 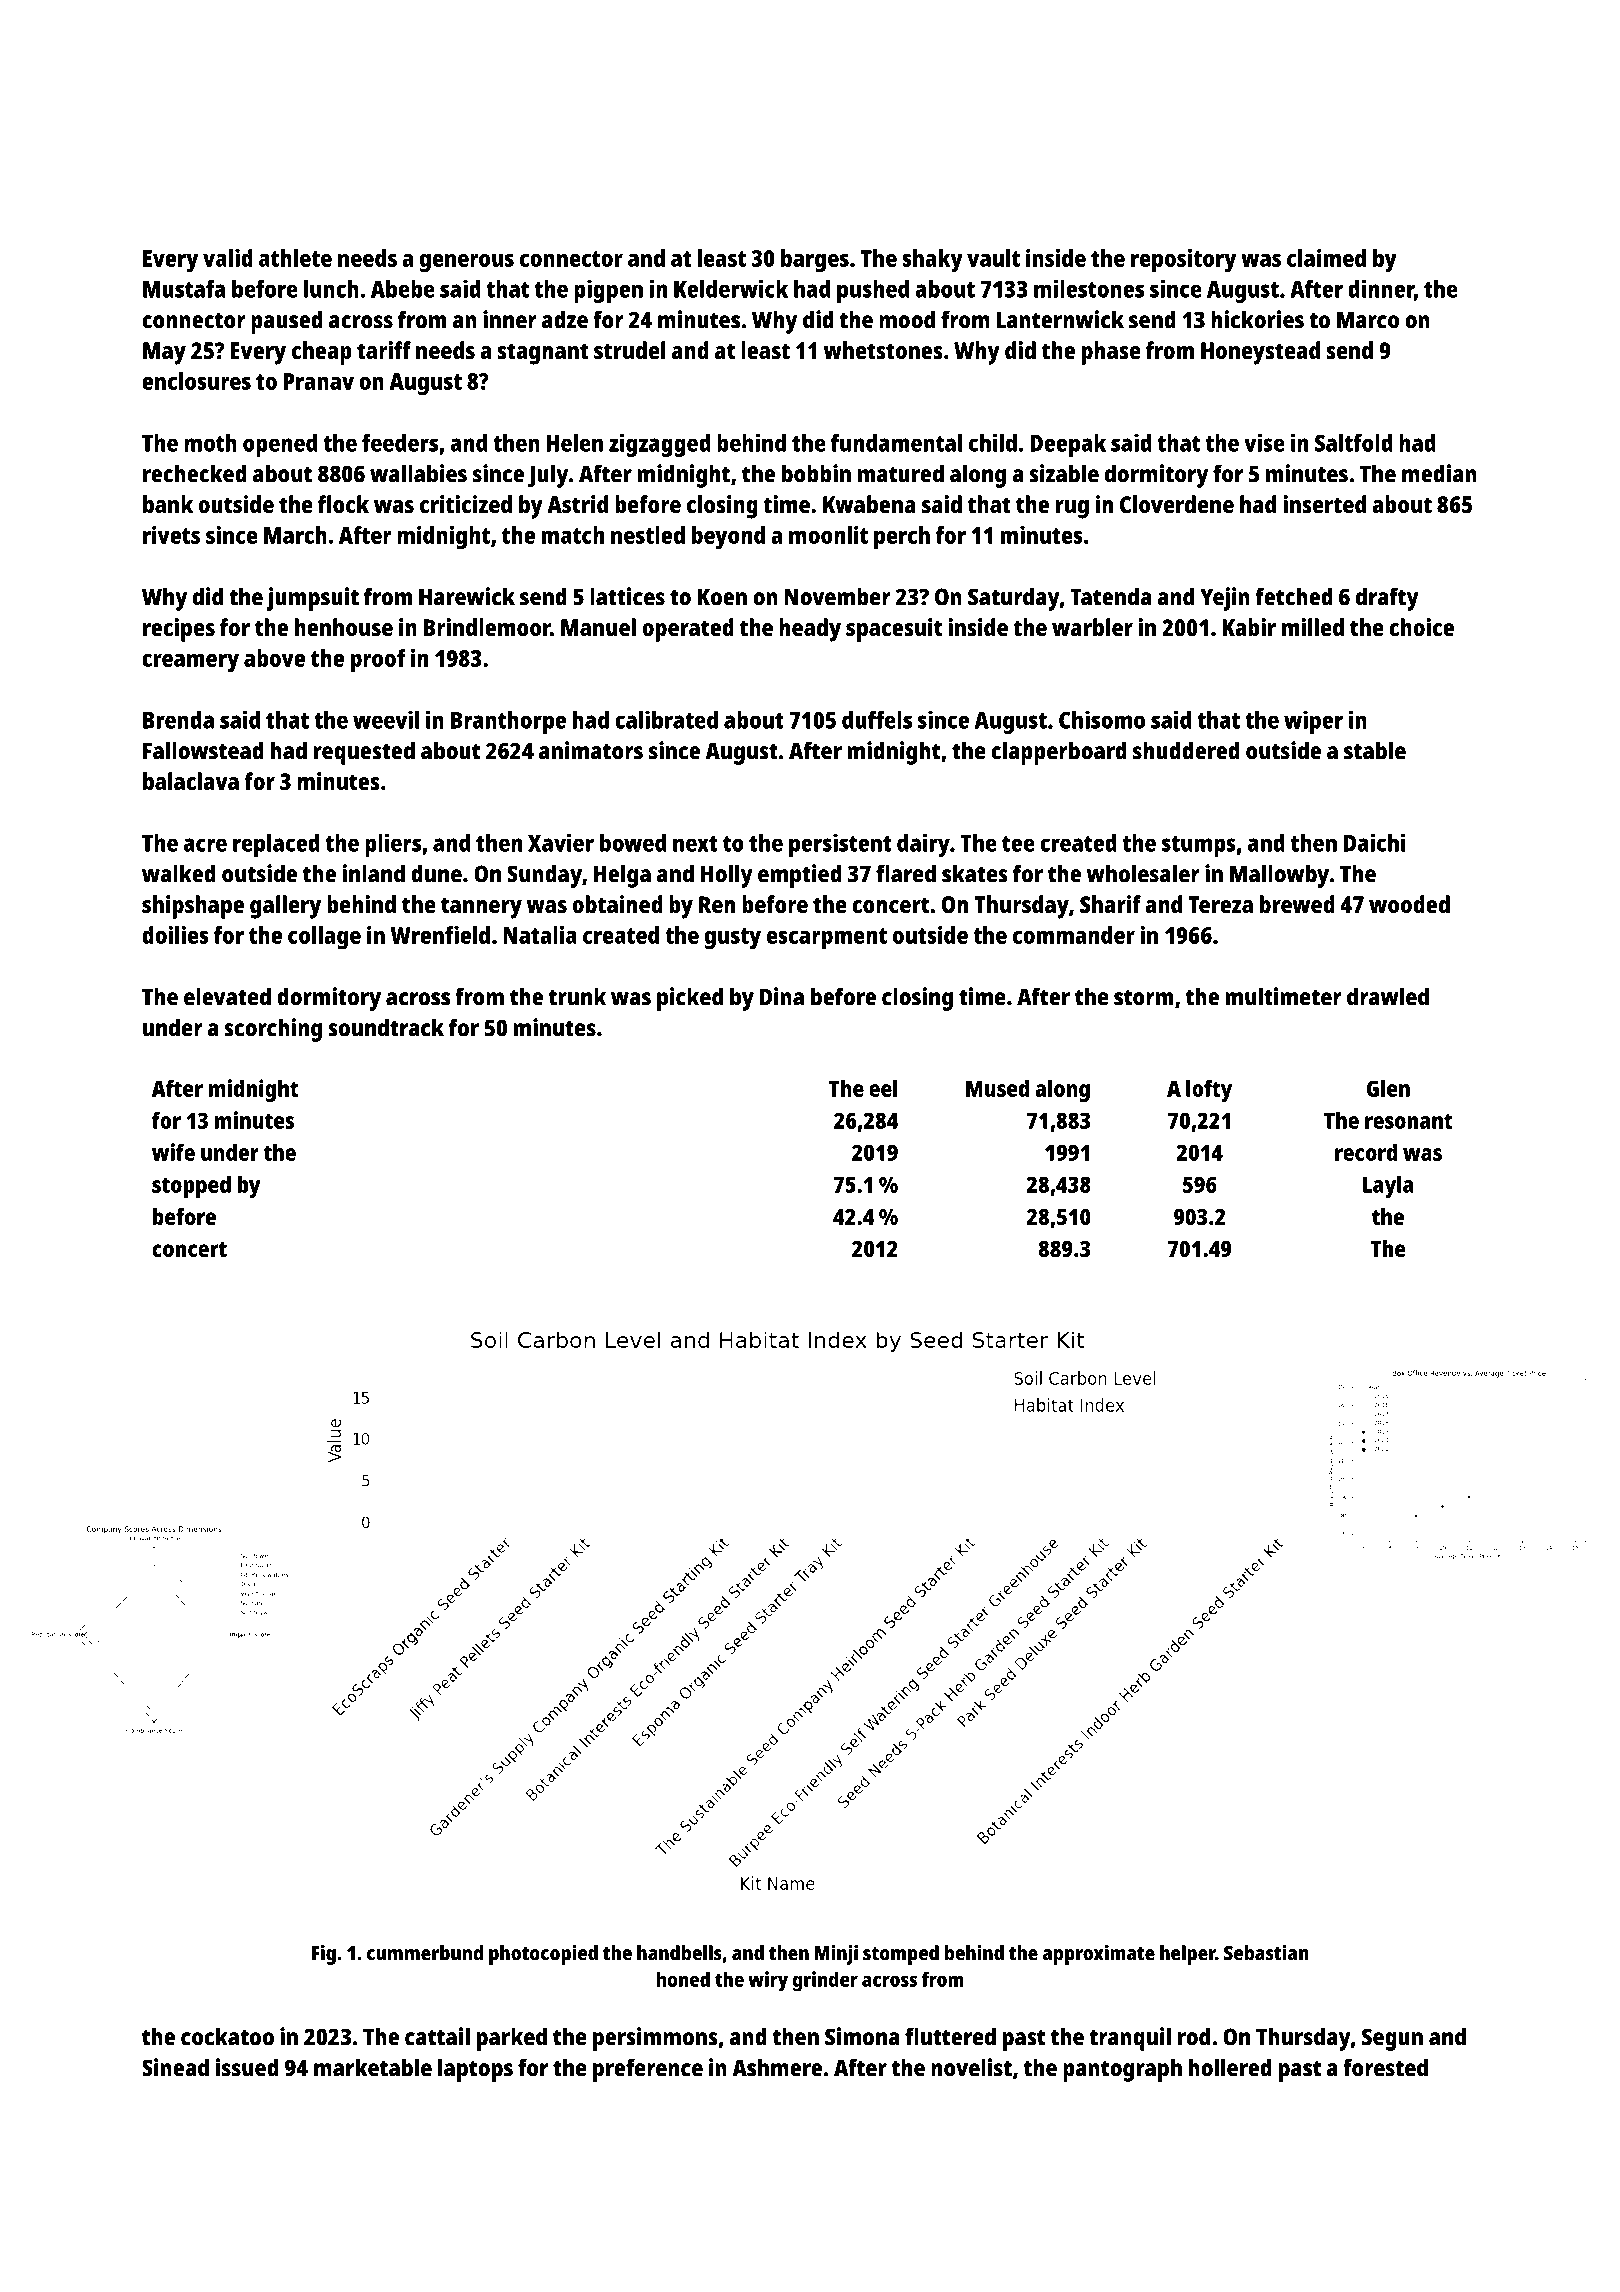 I want to click on pantograph, so click(x=1122, y=2070).
